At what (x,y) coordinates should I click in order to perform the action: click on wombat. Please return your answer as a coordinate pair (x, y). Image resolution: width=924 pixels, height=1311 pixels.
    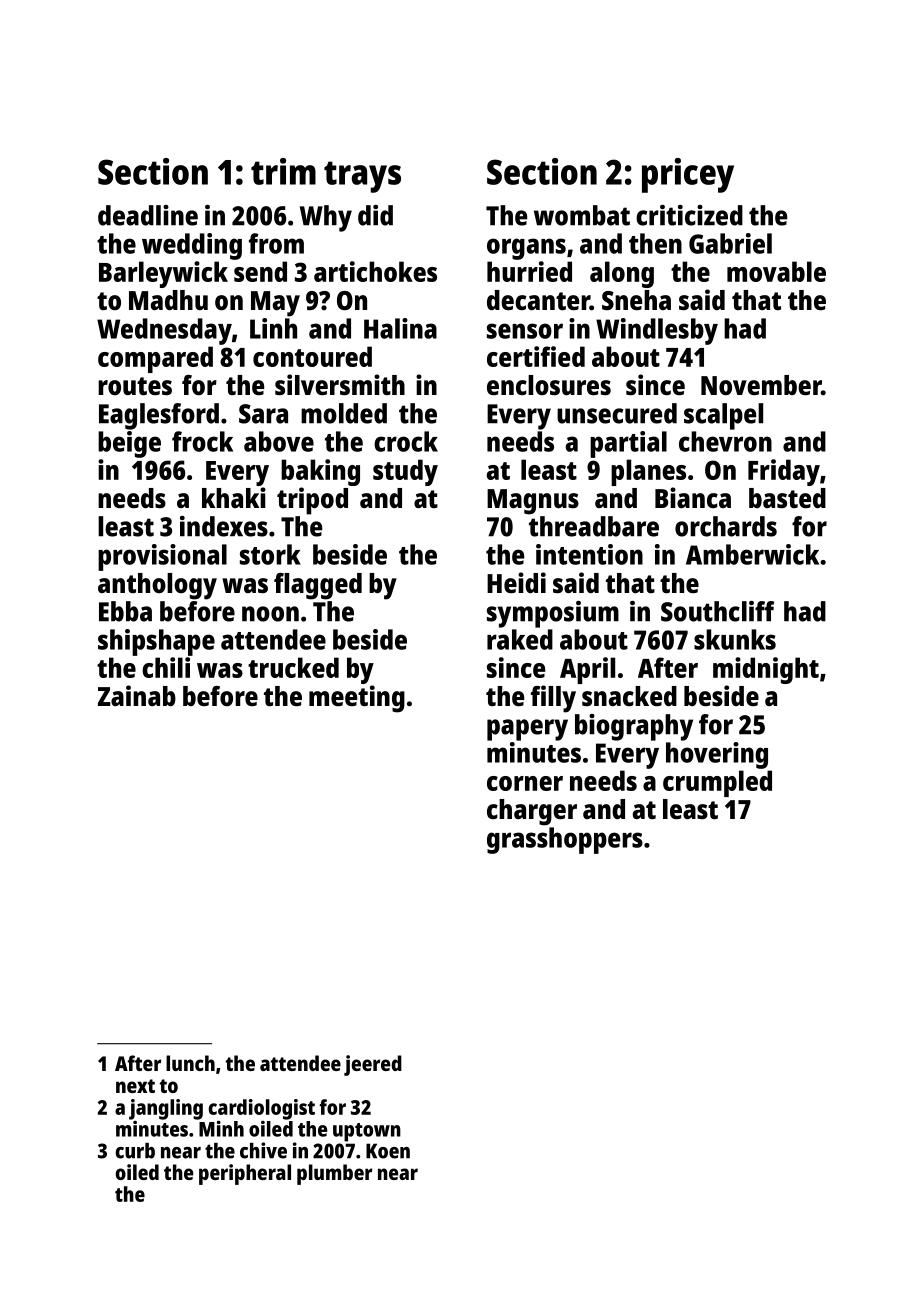
    Looking at the image, I should click on (582, 215).
